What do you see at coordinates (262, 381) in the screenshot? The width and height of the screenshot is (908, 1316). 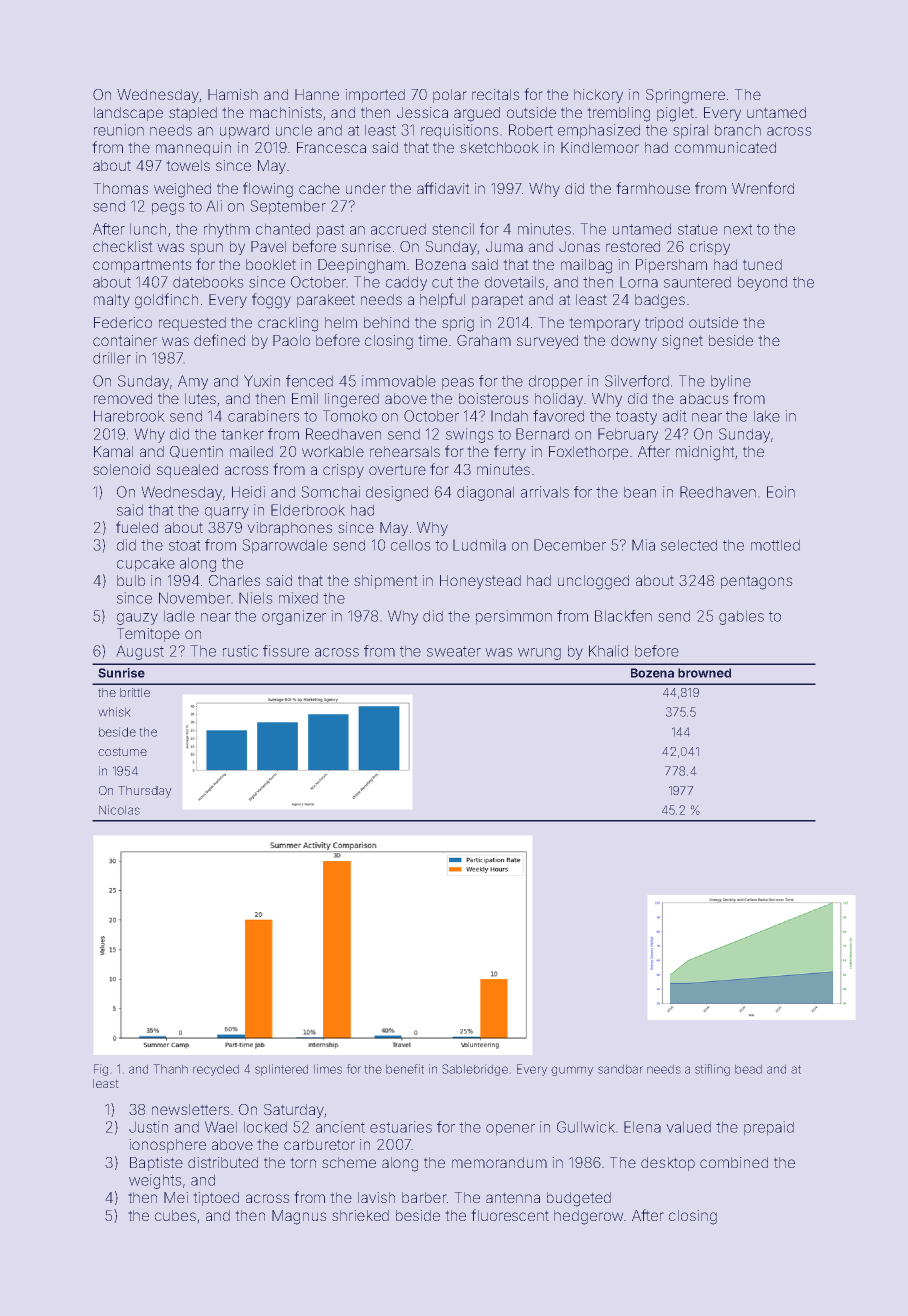 I see `Yuxin` at bounding box center [262, 381].
